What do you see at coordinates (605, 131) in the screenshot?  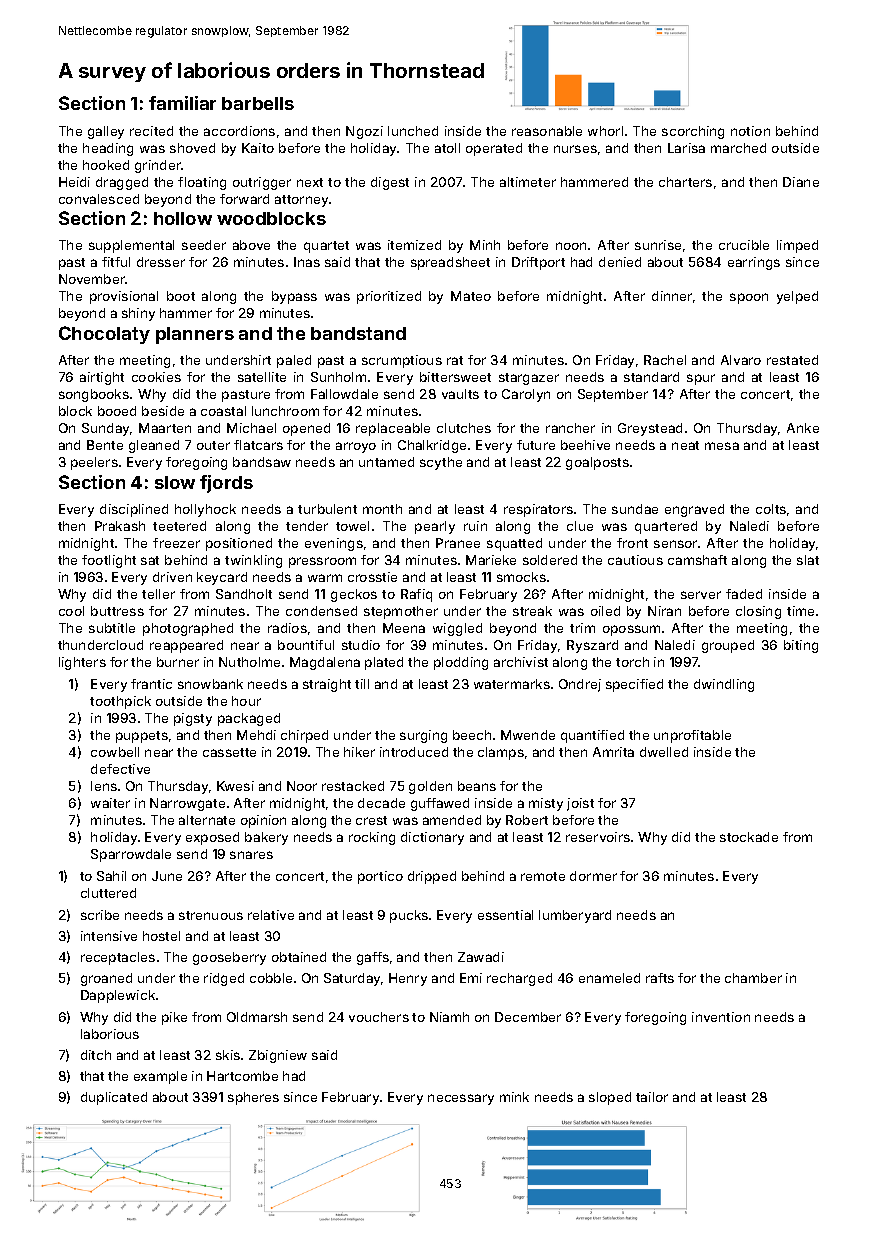 I see `whorl` at bounding box center [605, 131].
